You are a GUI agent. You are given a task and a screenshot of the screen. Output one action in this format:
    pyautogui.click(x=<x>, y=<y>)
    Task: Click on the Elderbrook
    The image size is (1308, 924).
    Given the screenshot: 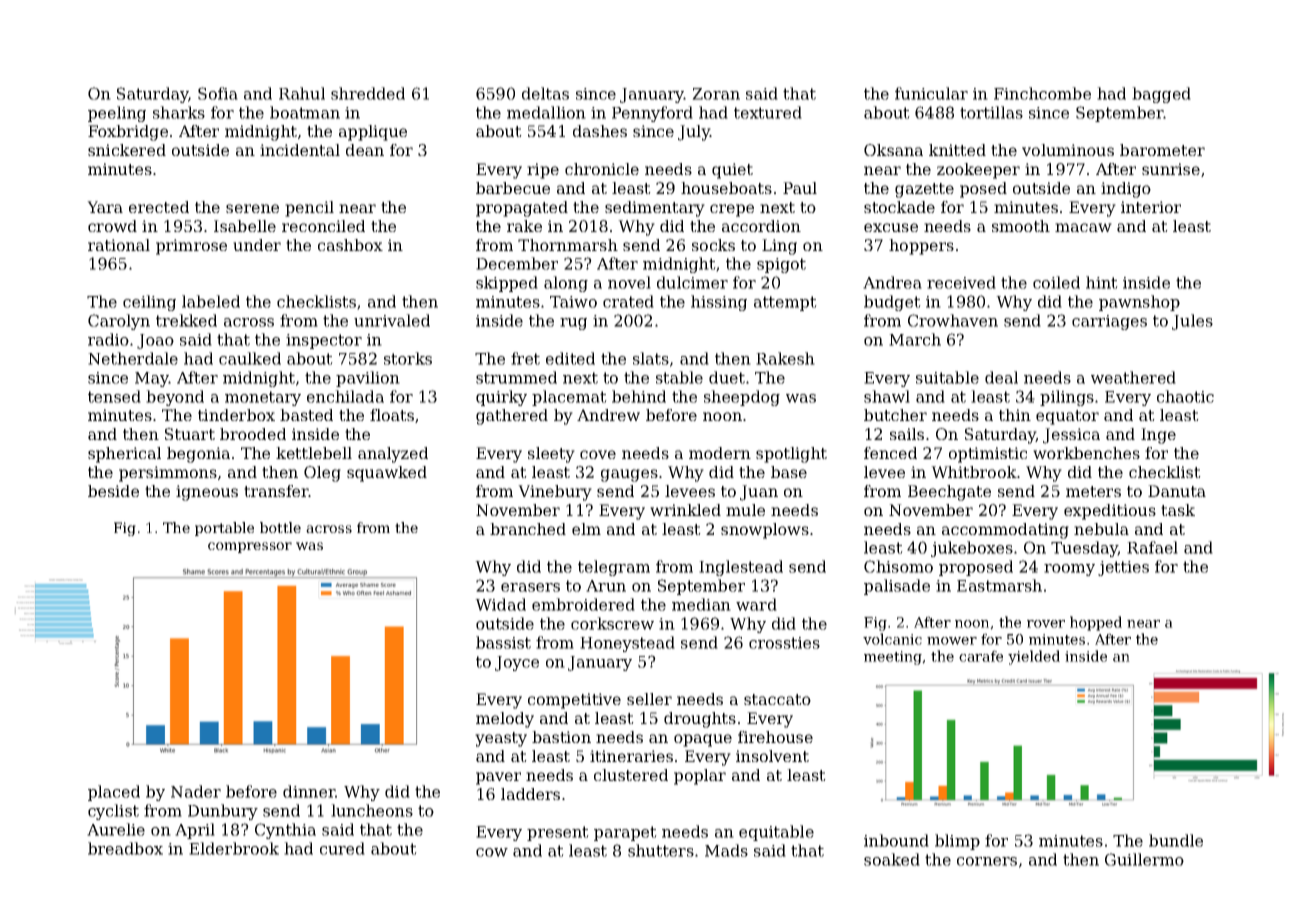 What is the action you would take?
    pyautogui.click(x=234, y=848)
